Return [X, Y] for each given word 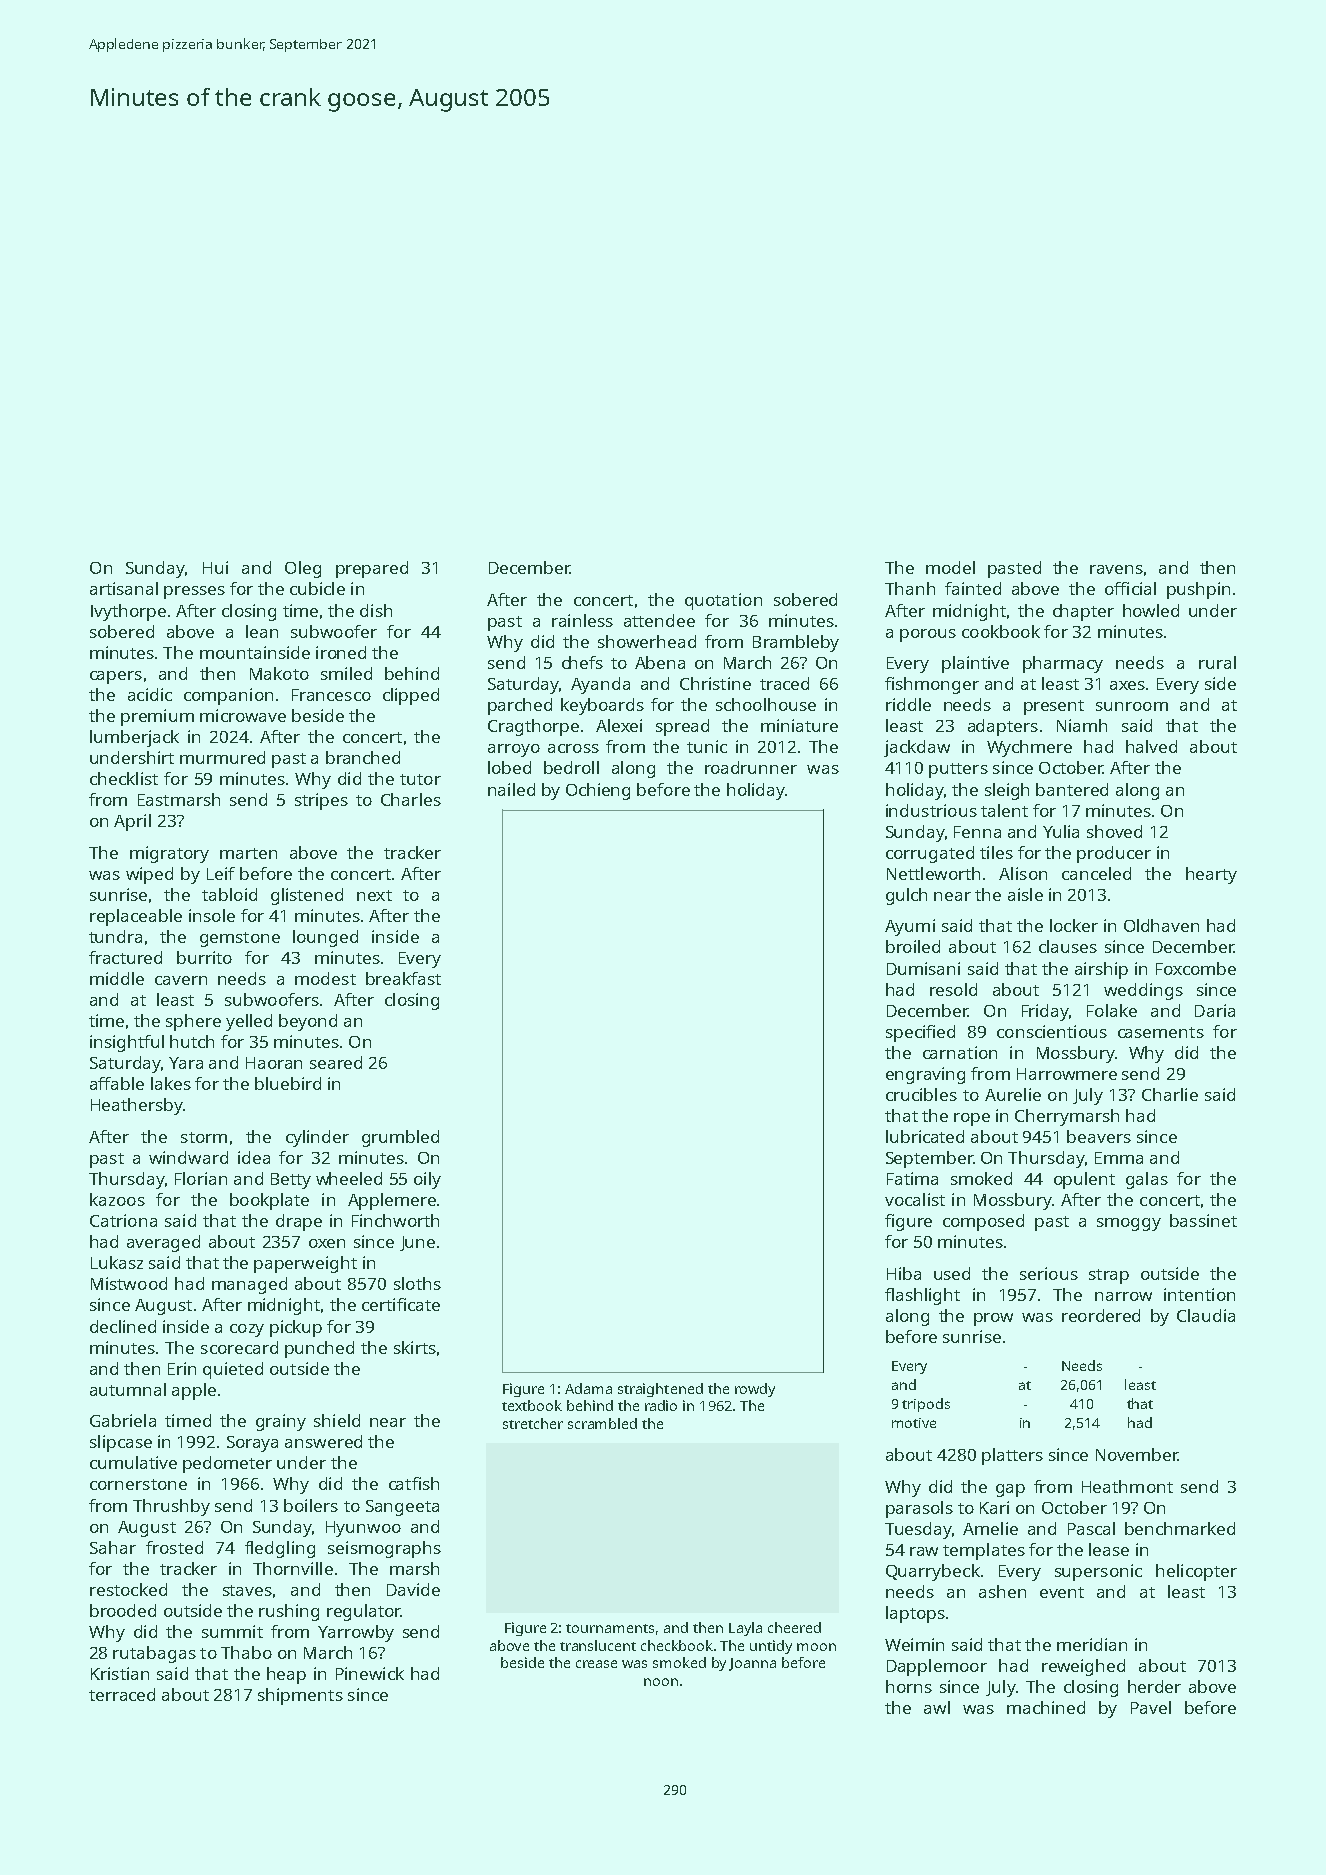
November [1137, 1454]
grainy [281, 1422]
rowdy [755, 1390]
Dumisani [923, 968]
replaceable [136, 917]
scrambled [602, 1423]
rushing [289, 1612]
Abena [660, 662]
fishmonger [932, 685]
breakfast [403, 978]
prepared [372, 569]
